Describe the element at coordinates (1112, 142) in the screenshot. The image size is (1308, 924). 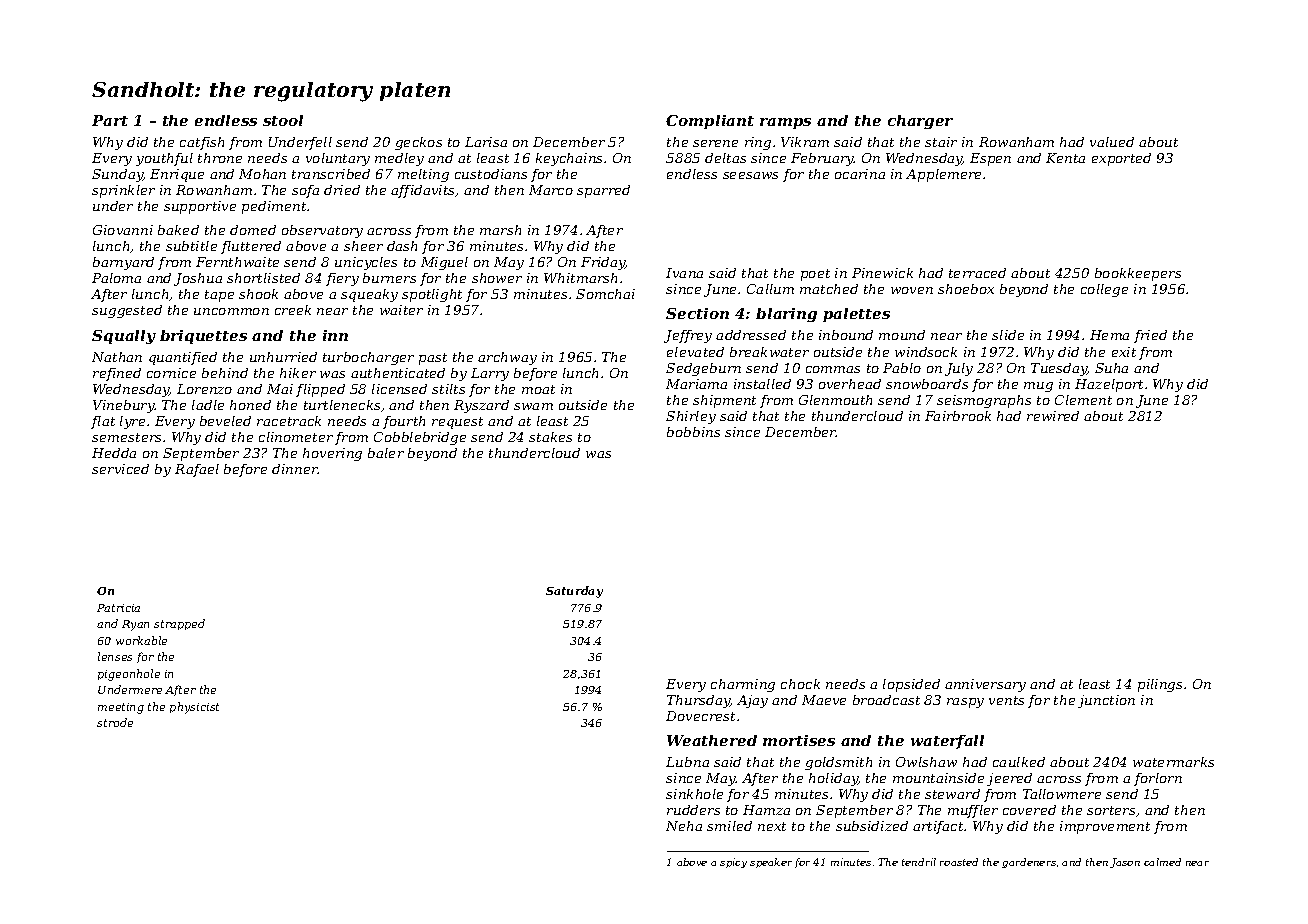
I see `valued` at that location.
